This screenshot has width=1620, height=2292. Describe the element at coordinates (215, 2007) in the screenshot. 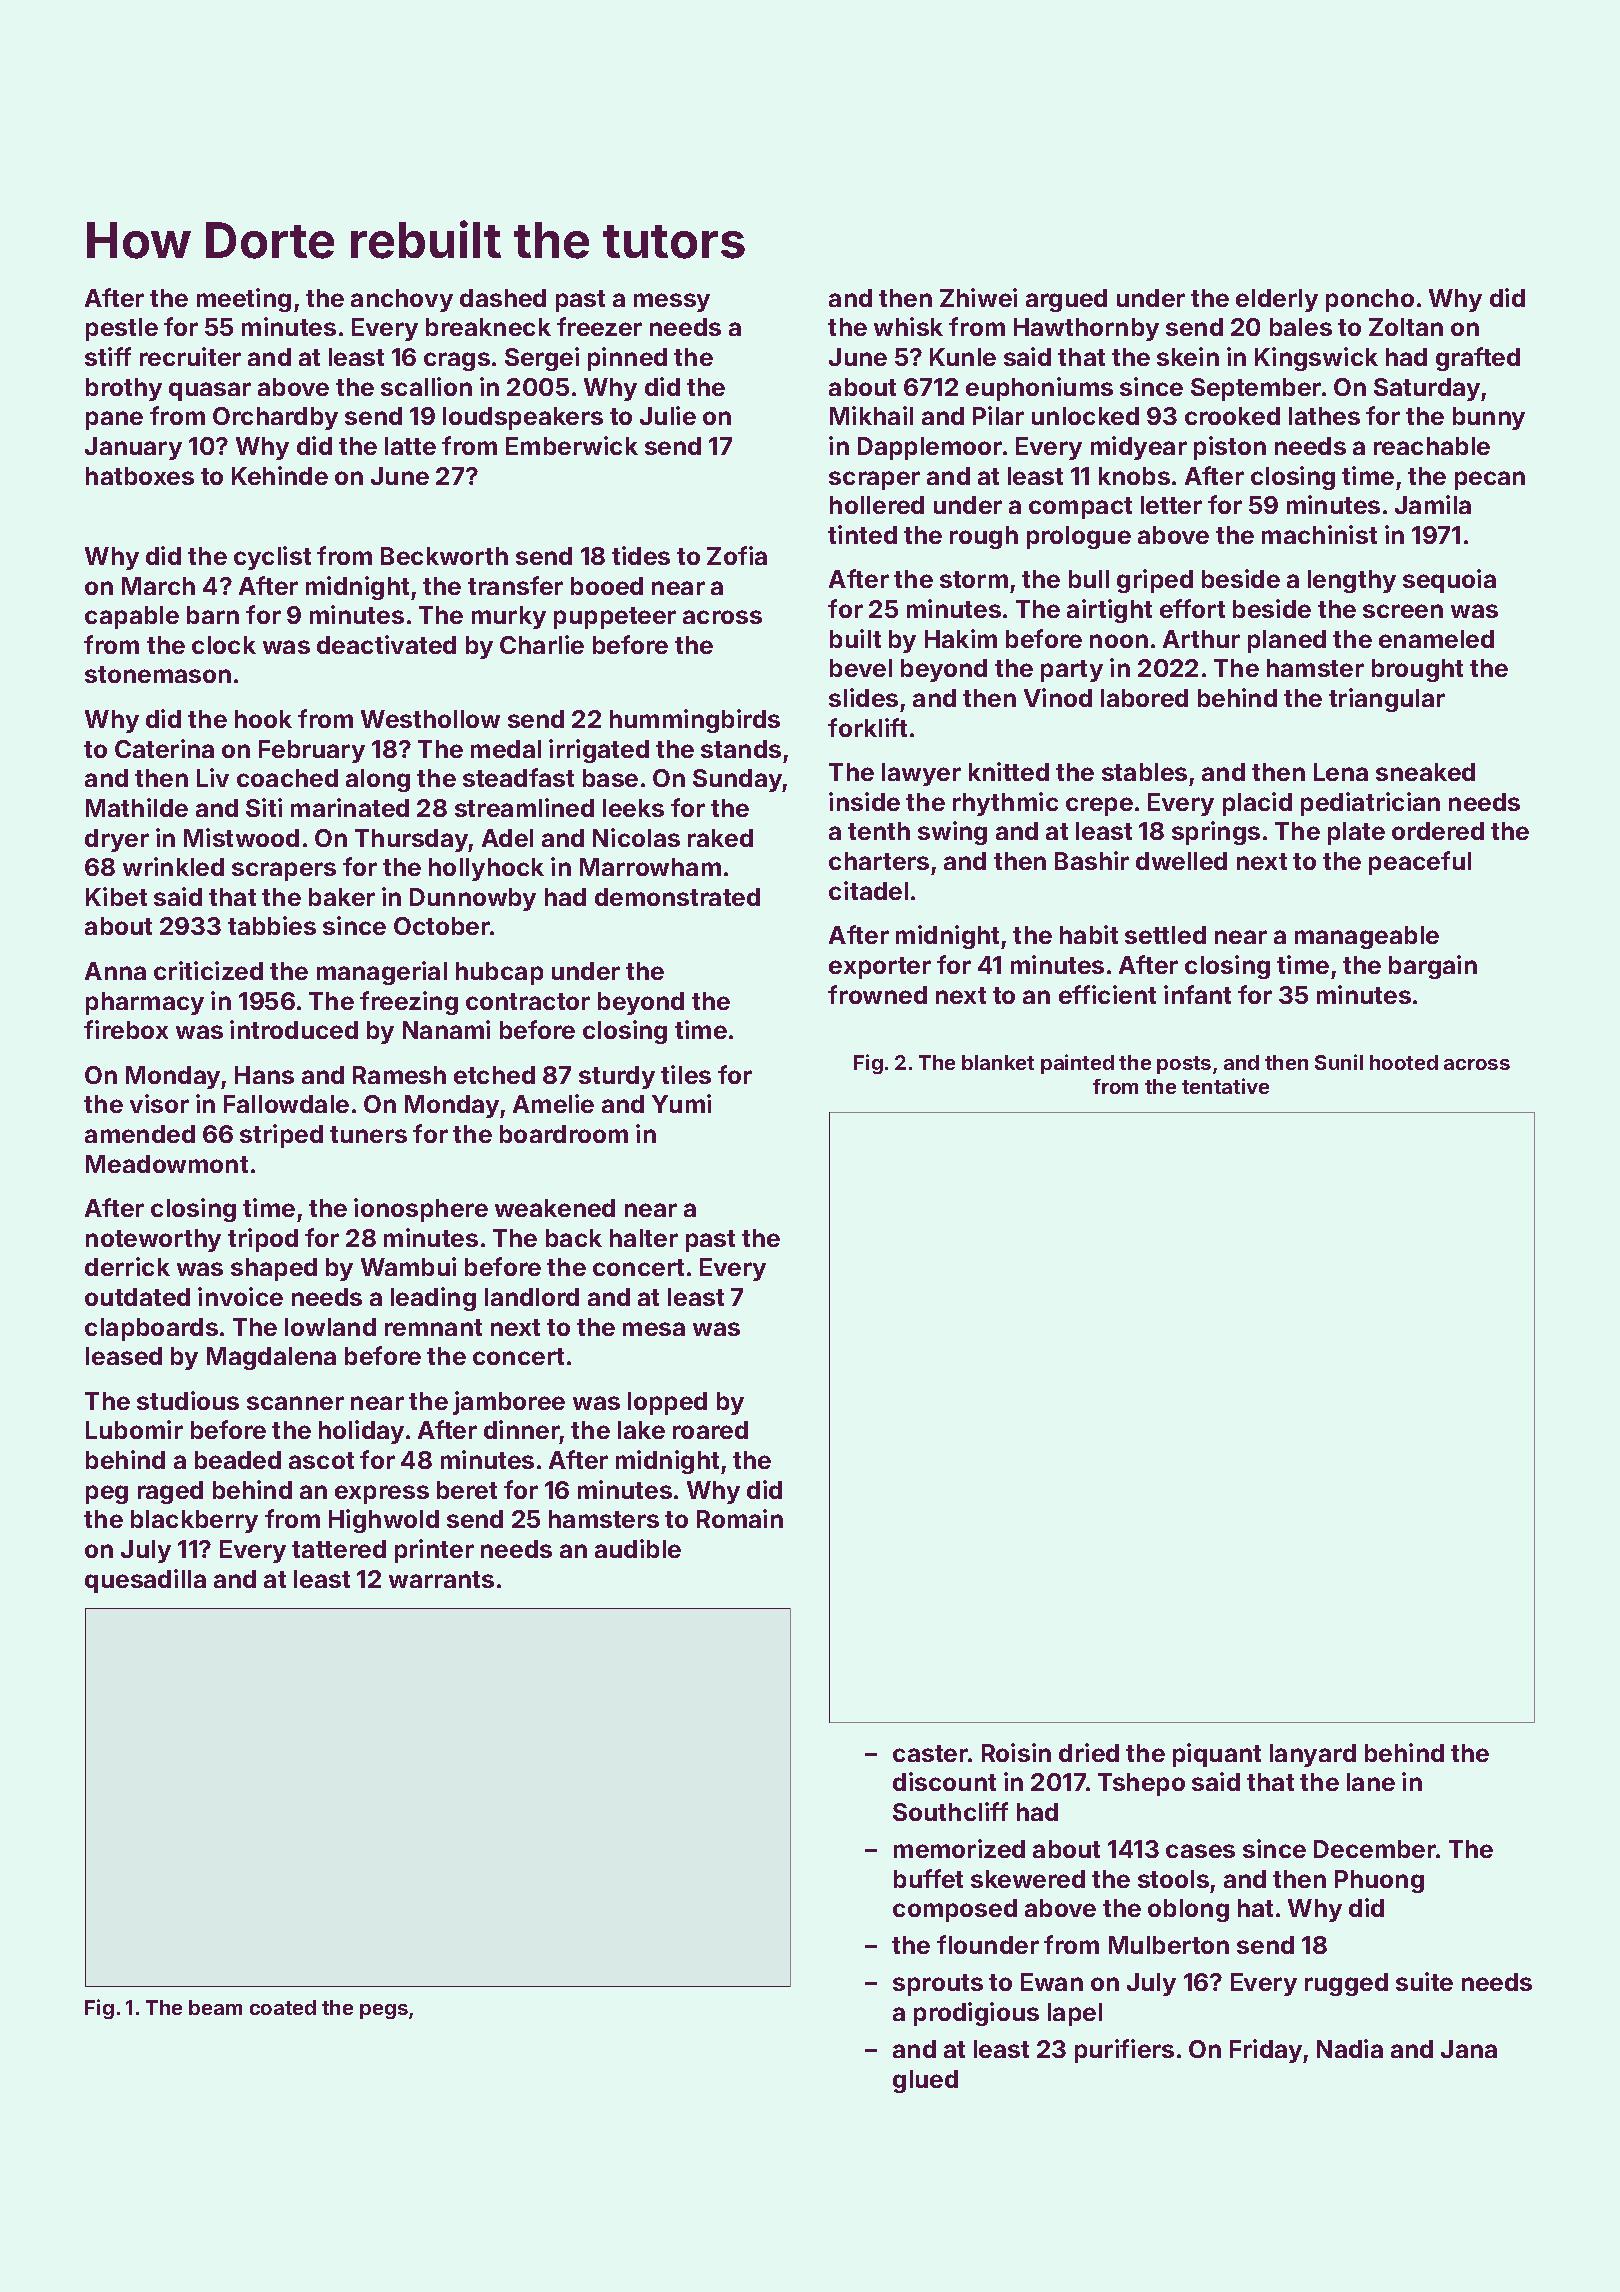

I see `beam` at that location.
